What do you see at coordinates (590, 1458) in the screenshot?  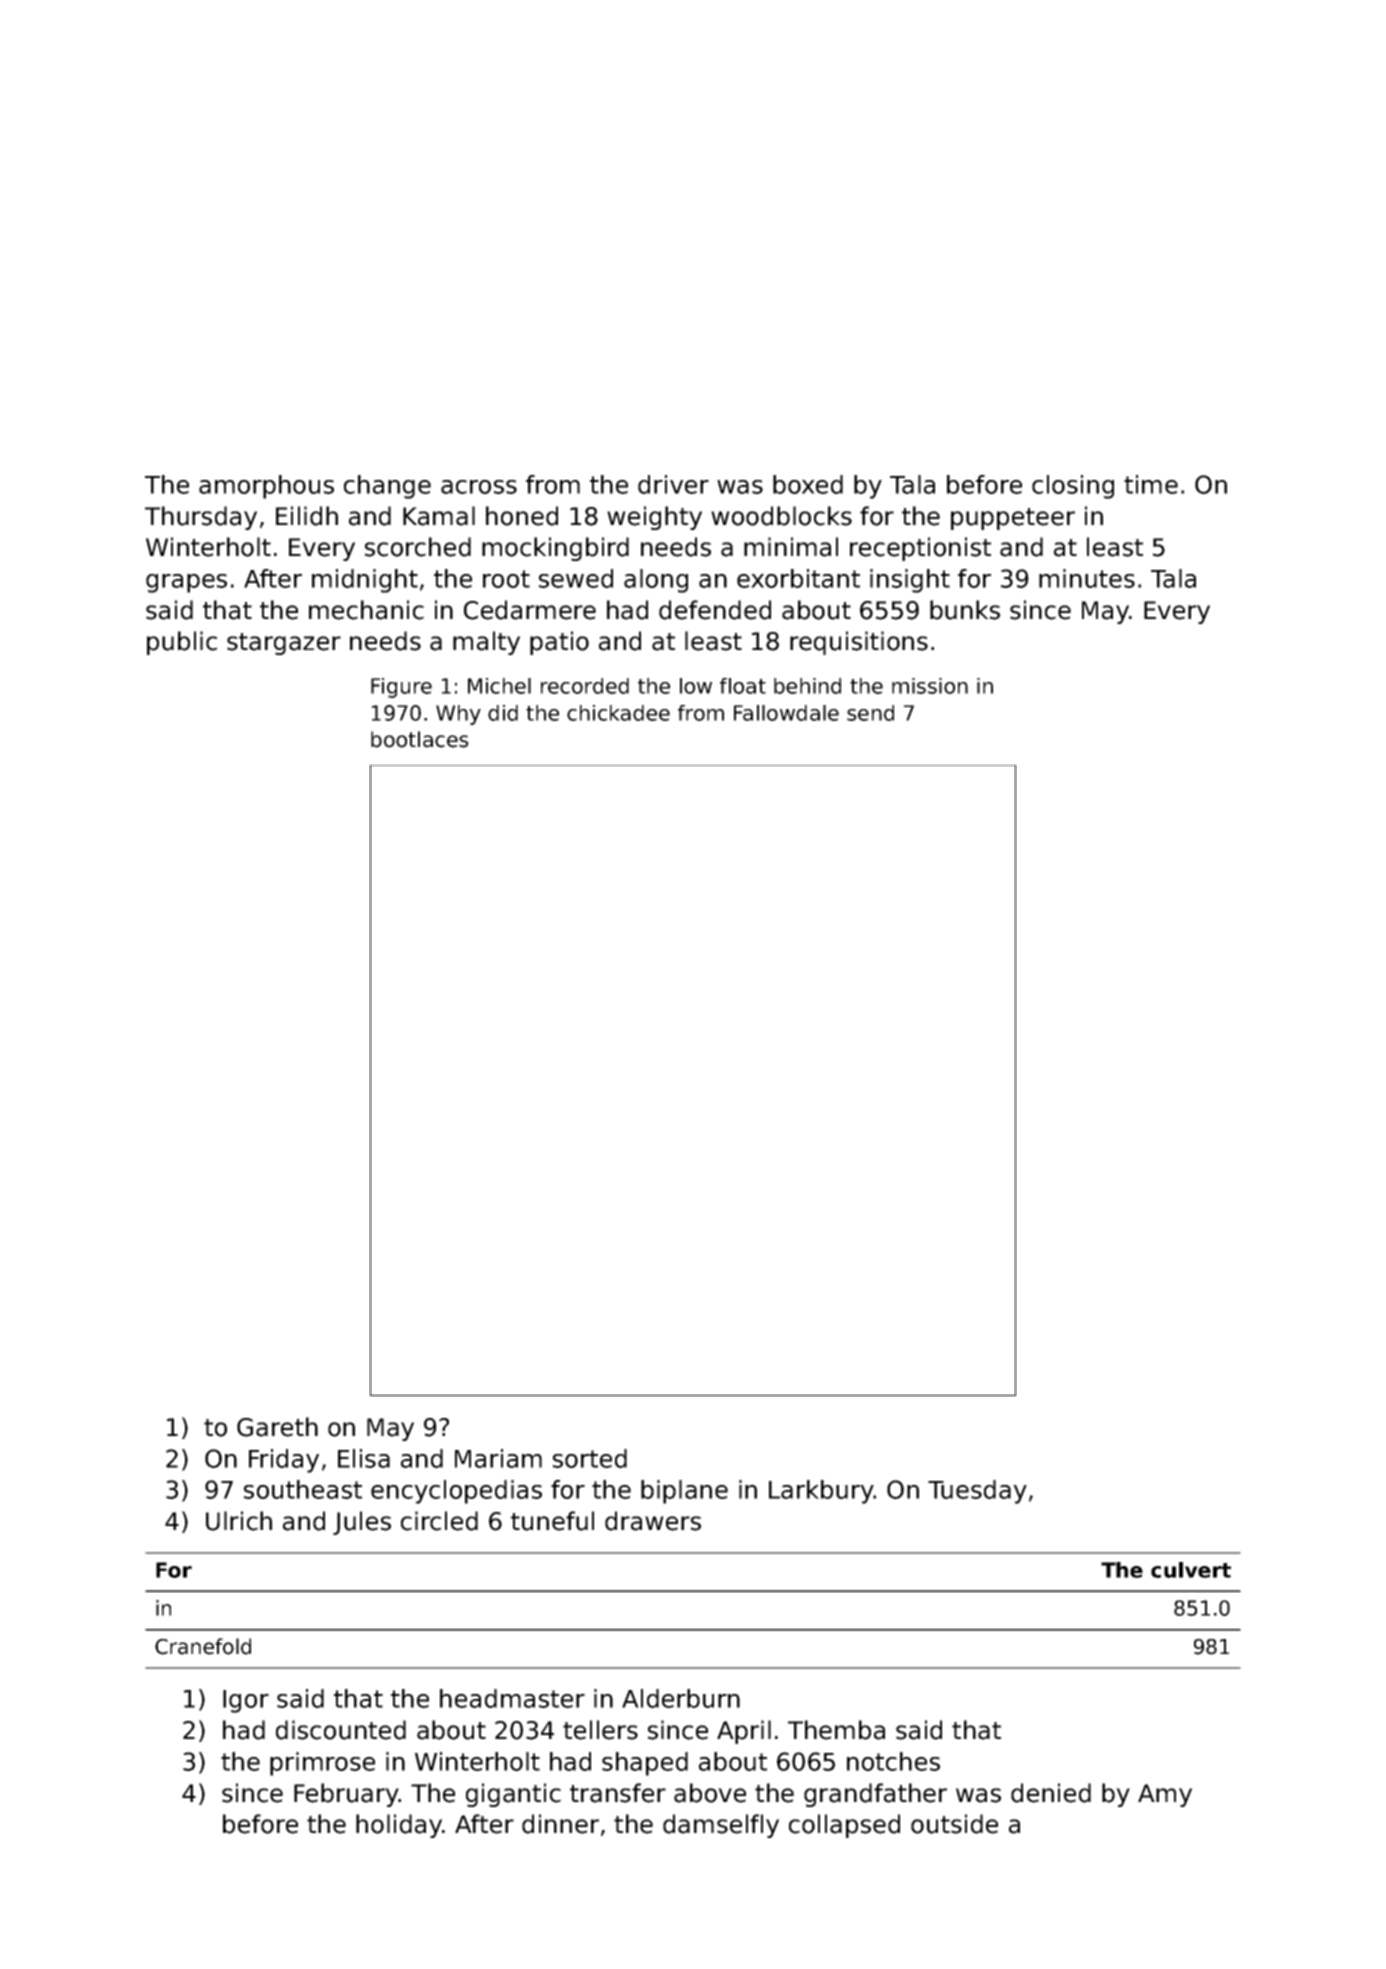 I see `sorted` at bounding box center [590, 1458].
